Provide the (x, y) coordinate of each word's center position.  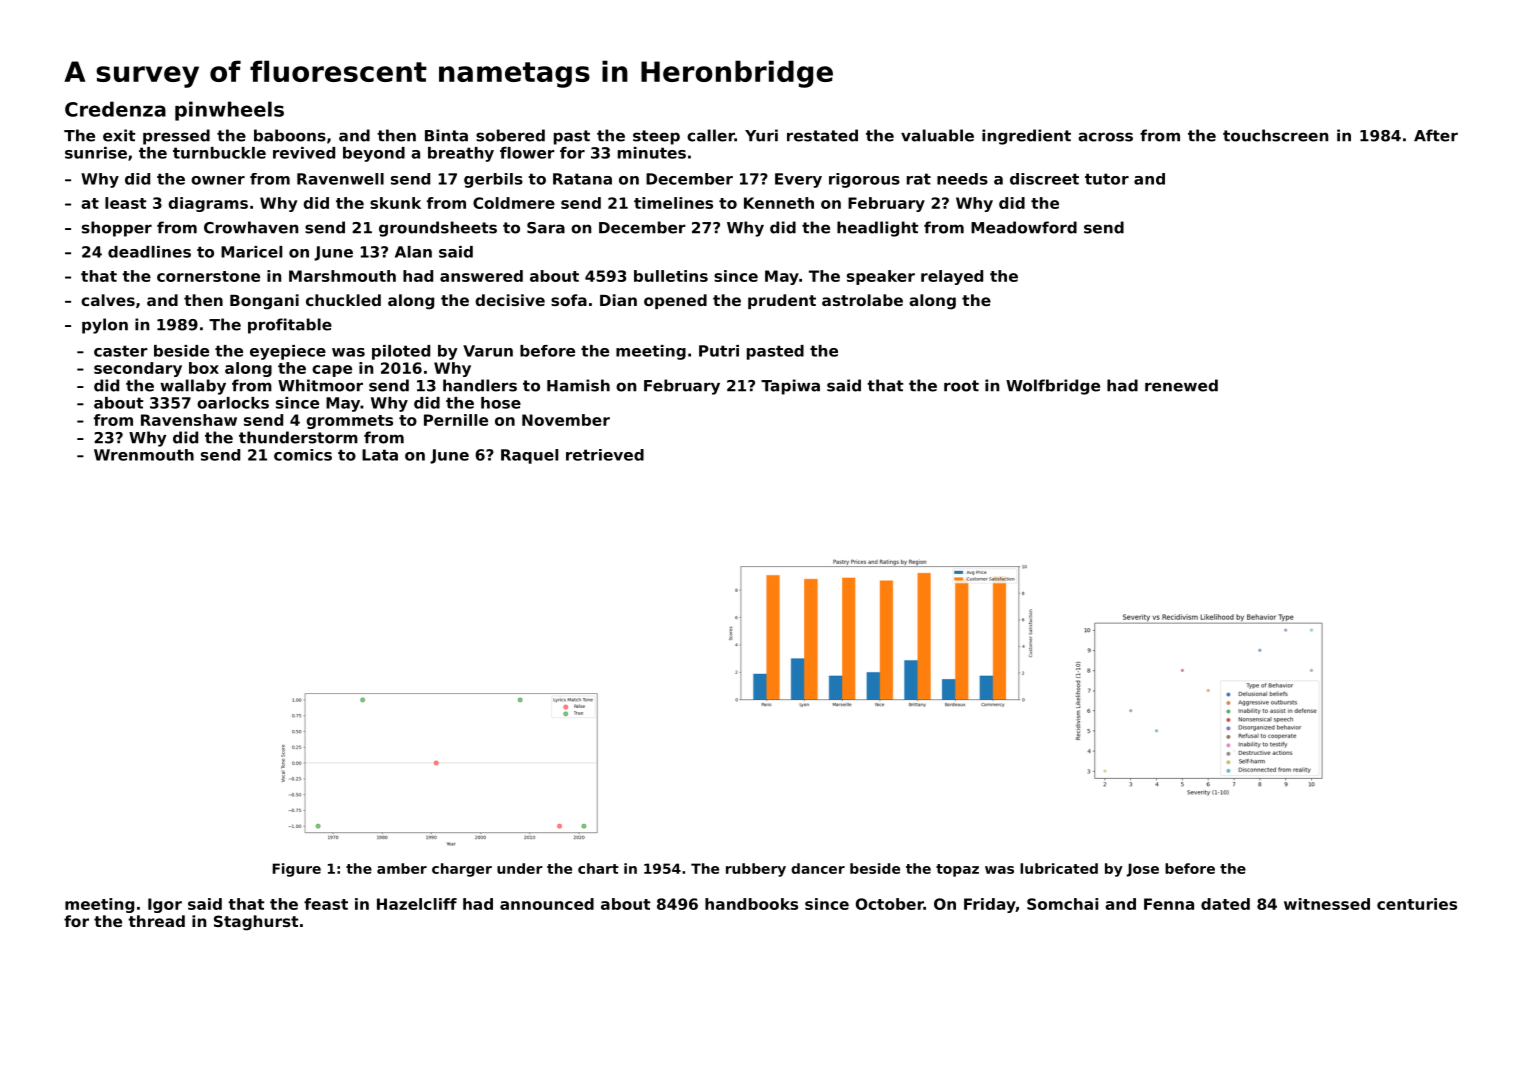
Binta (446, 135)
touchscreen (1275, 135)
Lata (380, 455)
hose (501, 403)
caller (711, 135)
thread (156, 921)
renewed (1181, 385)
